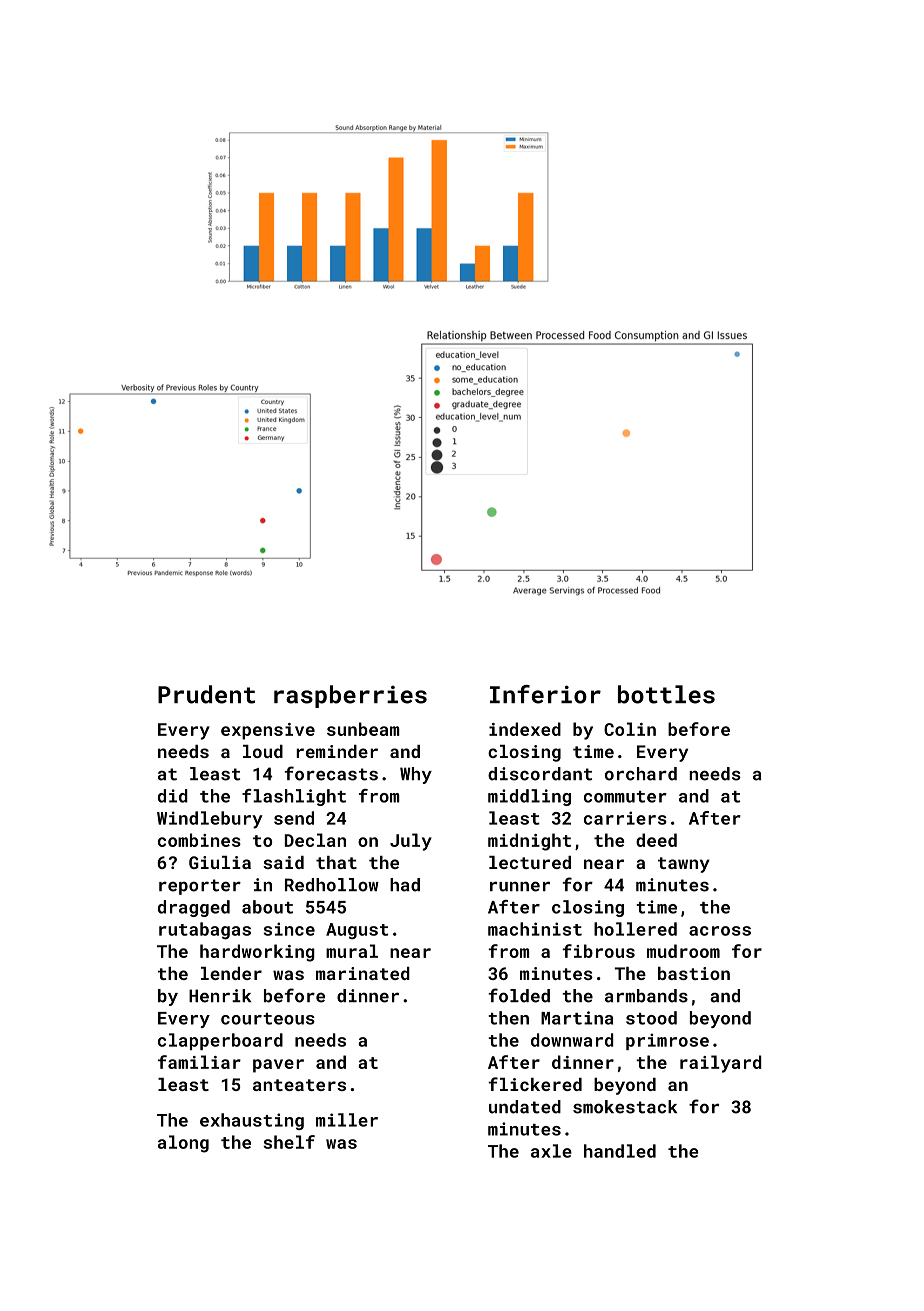 The image size is (924, 1311). Describe the element at coordinates (641, 774) in the document. I see `orchard` at that location.
